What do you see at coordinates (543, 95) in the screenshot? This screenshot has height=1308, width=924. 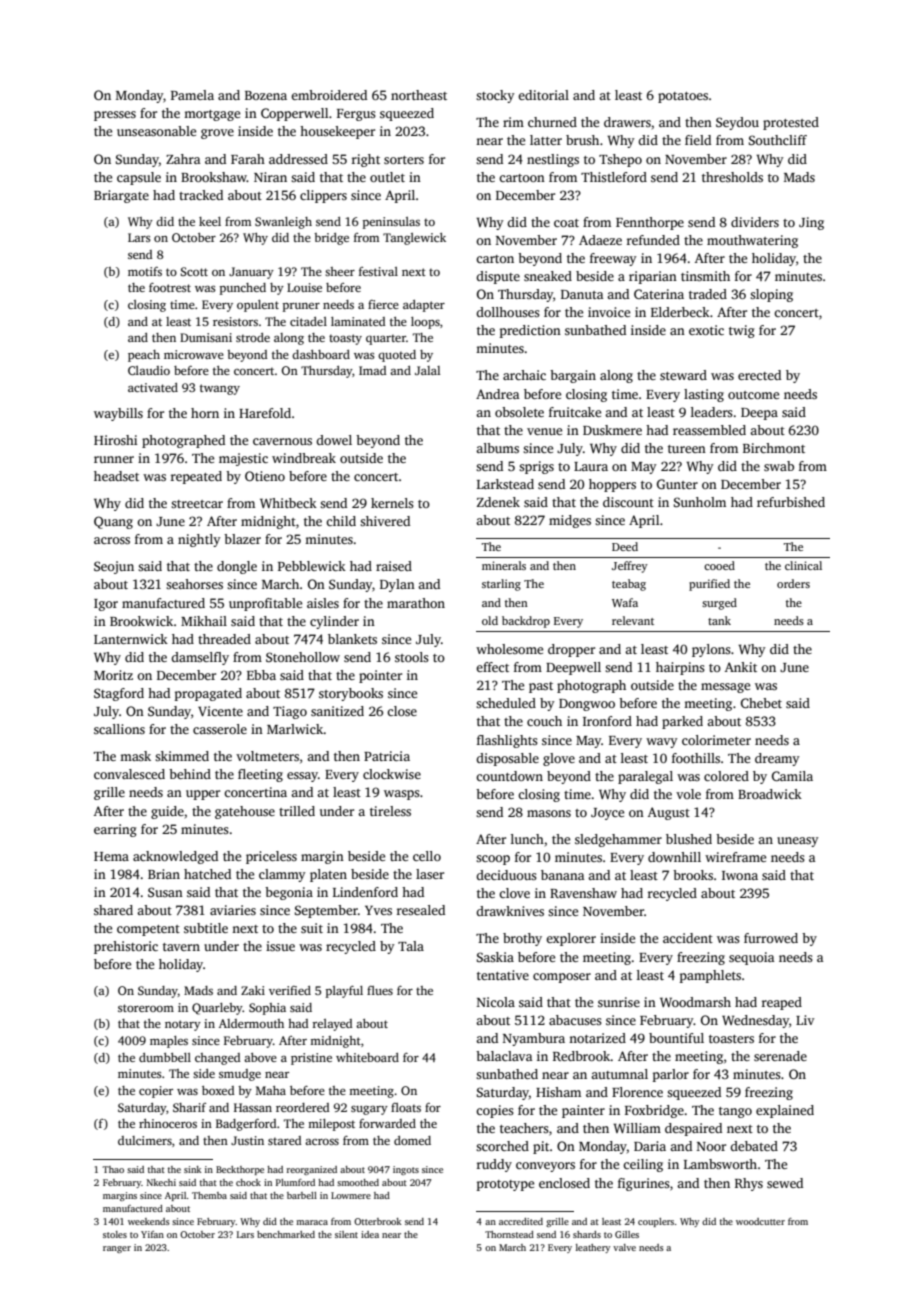 I see `editorial` at bounding box center [543, 95].
